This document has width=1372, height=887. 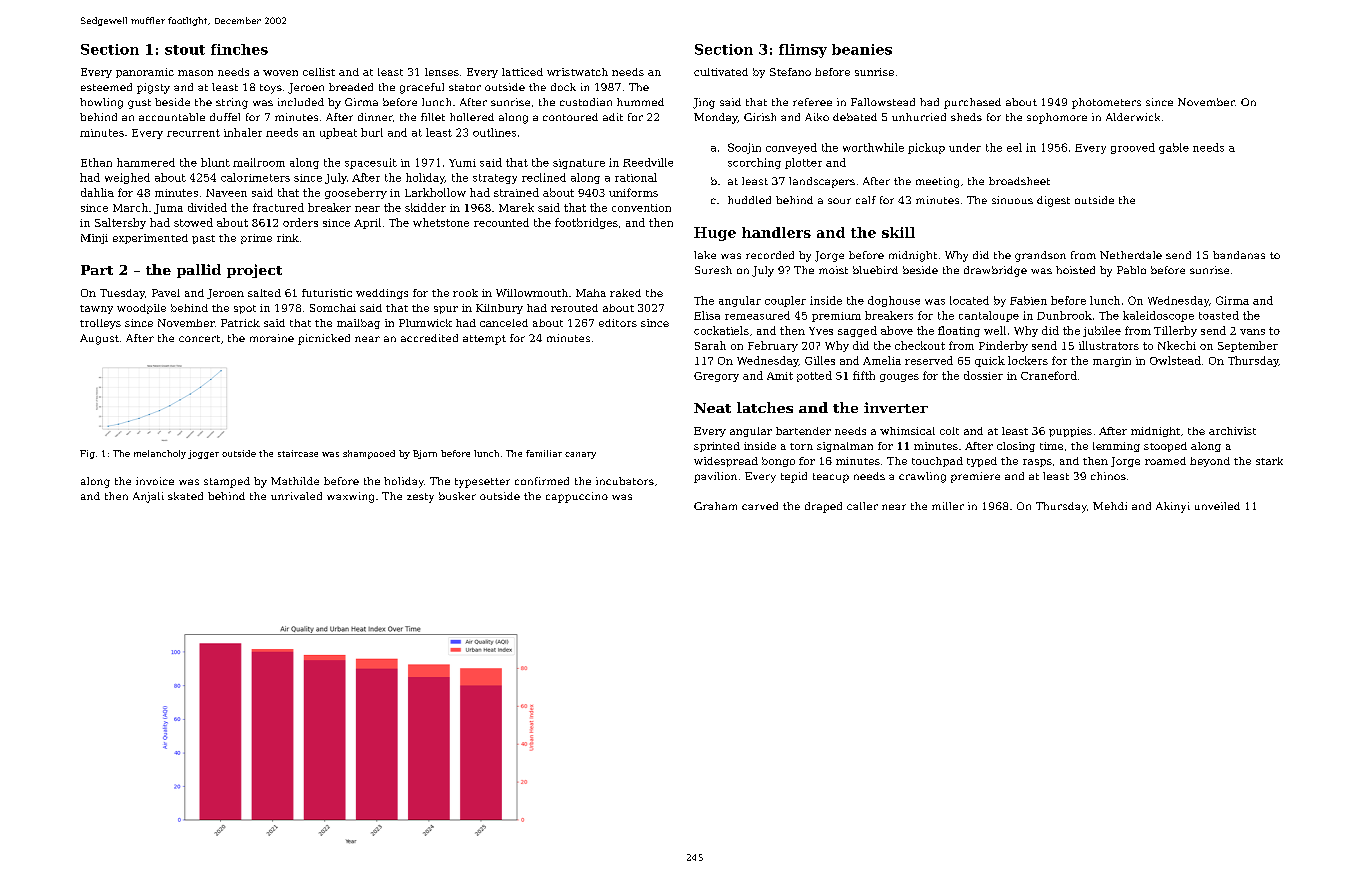 What do you see at coordinates (1165, 461) in the document?
I see `roamed` at bounding box center [1165, 461].
